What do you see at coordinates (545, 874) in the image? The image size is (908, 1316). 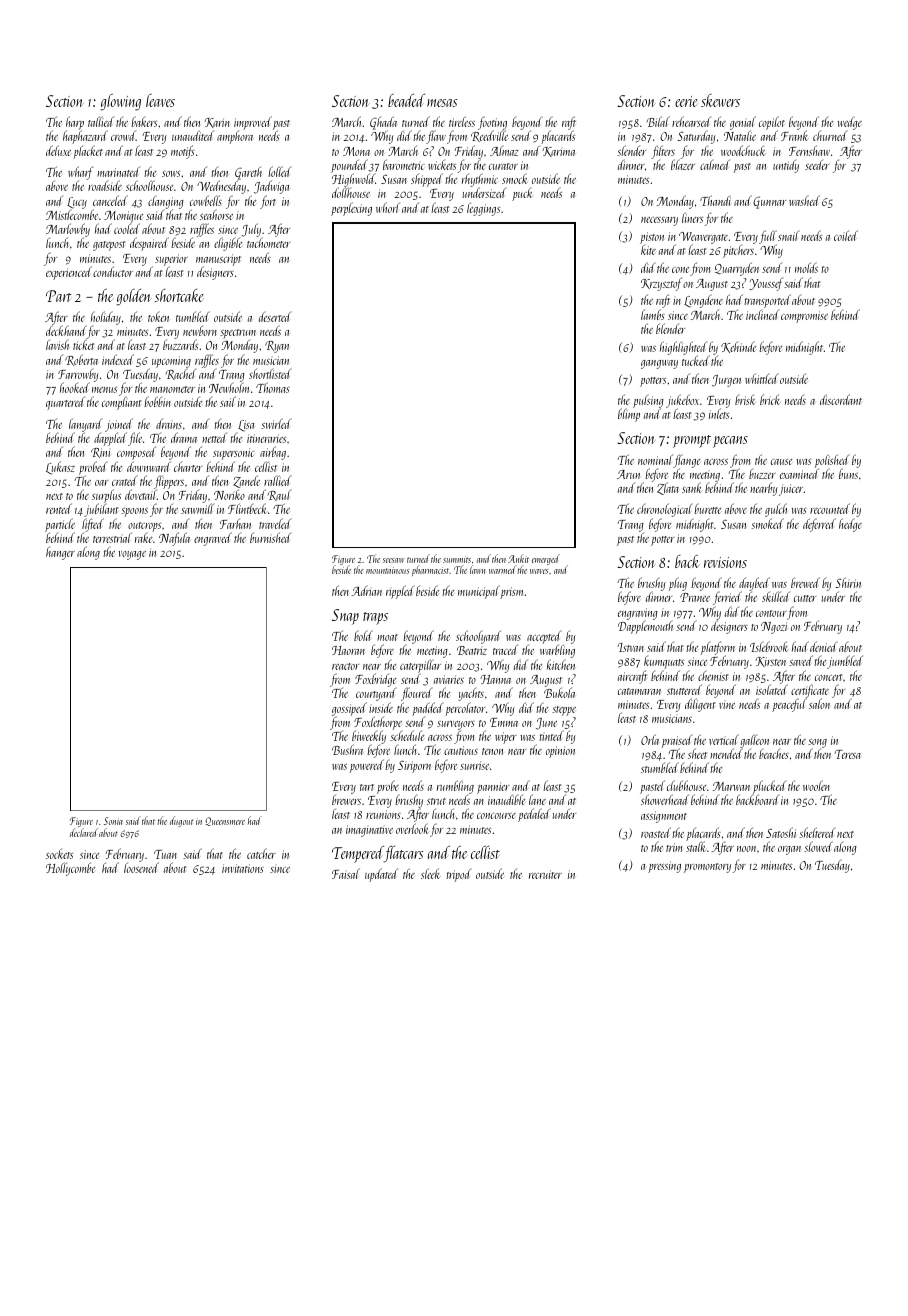 I see `recruiter` at bounding box center [545, 874].
